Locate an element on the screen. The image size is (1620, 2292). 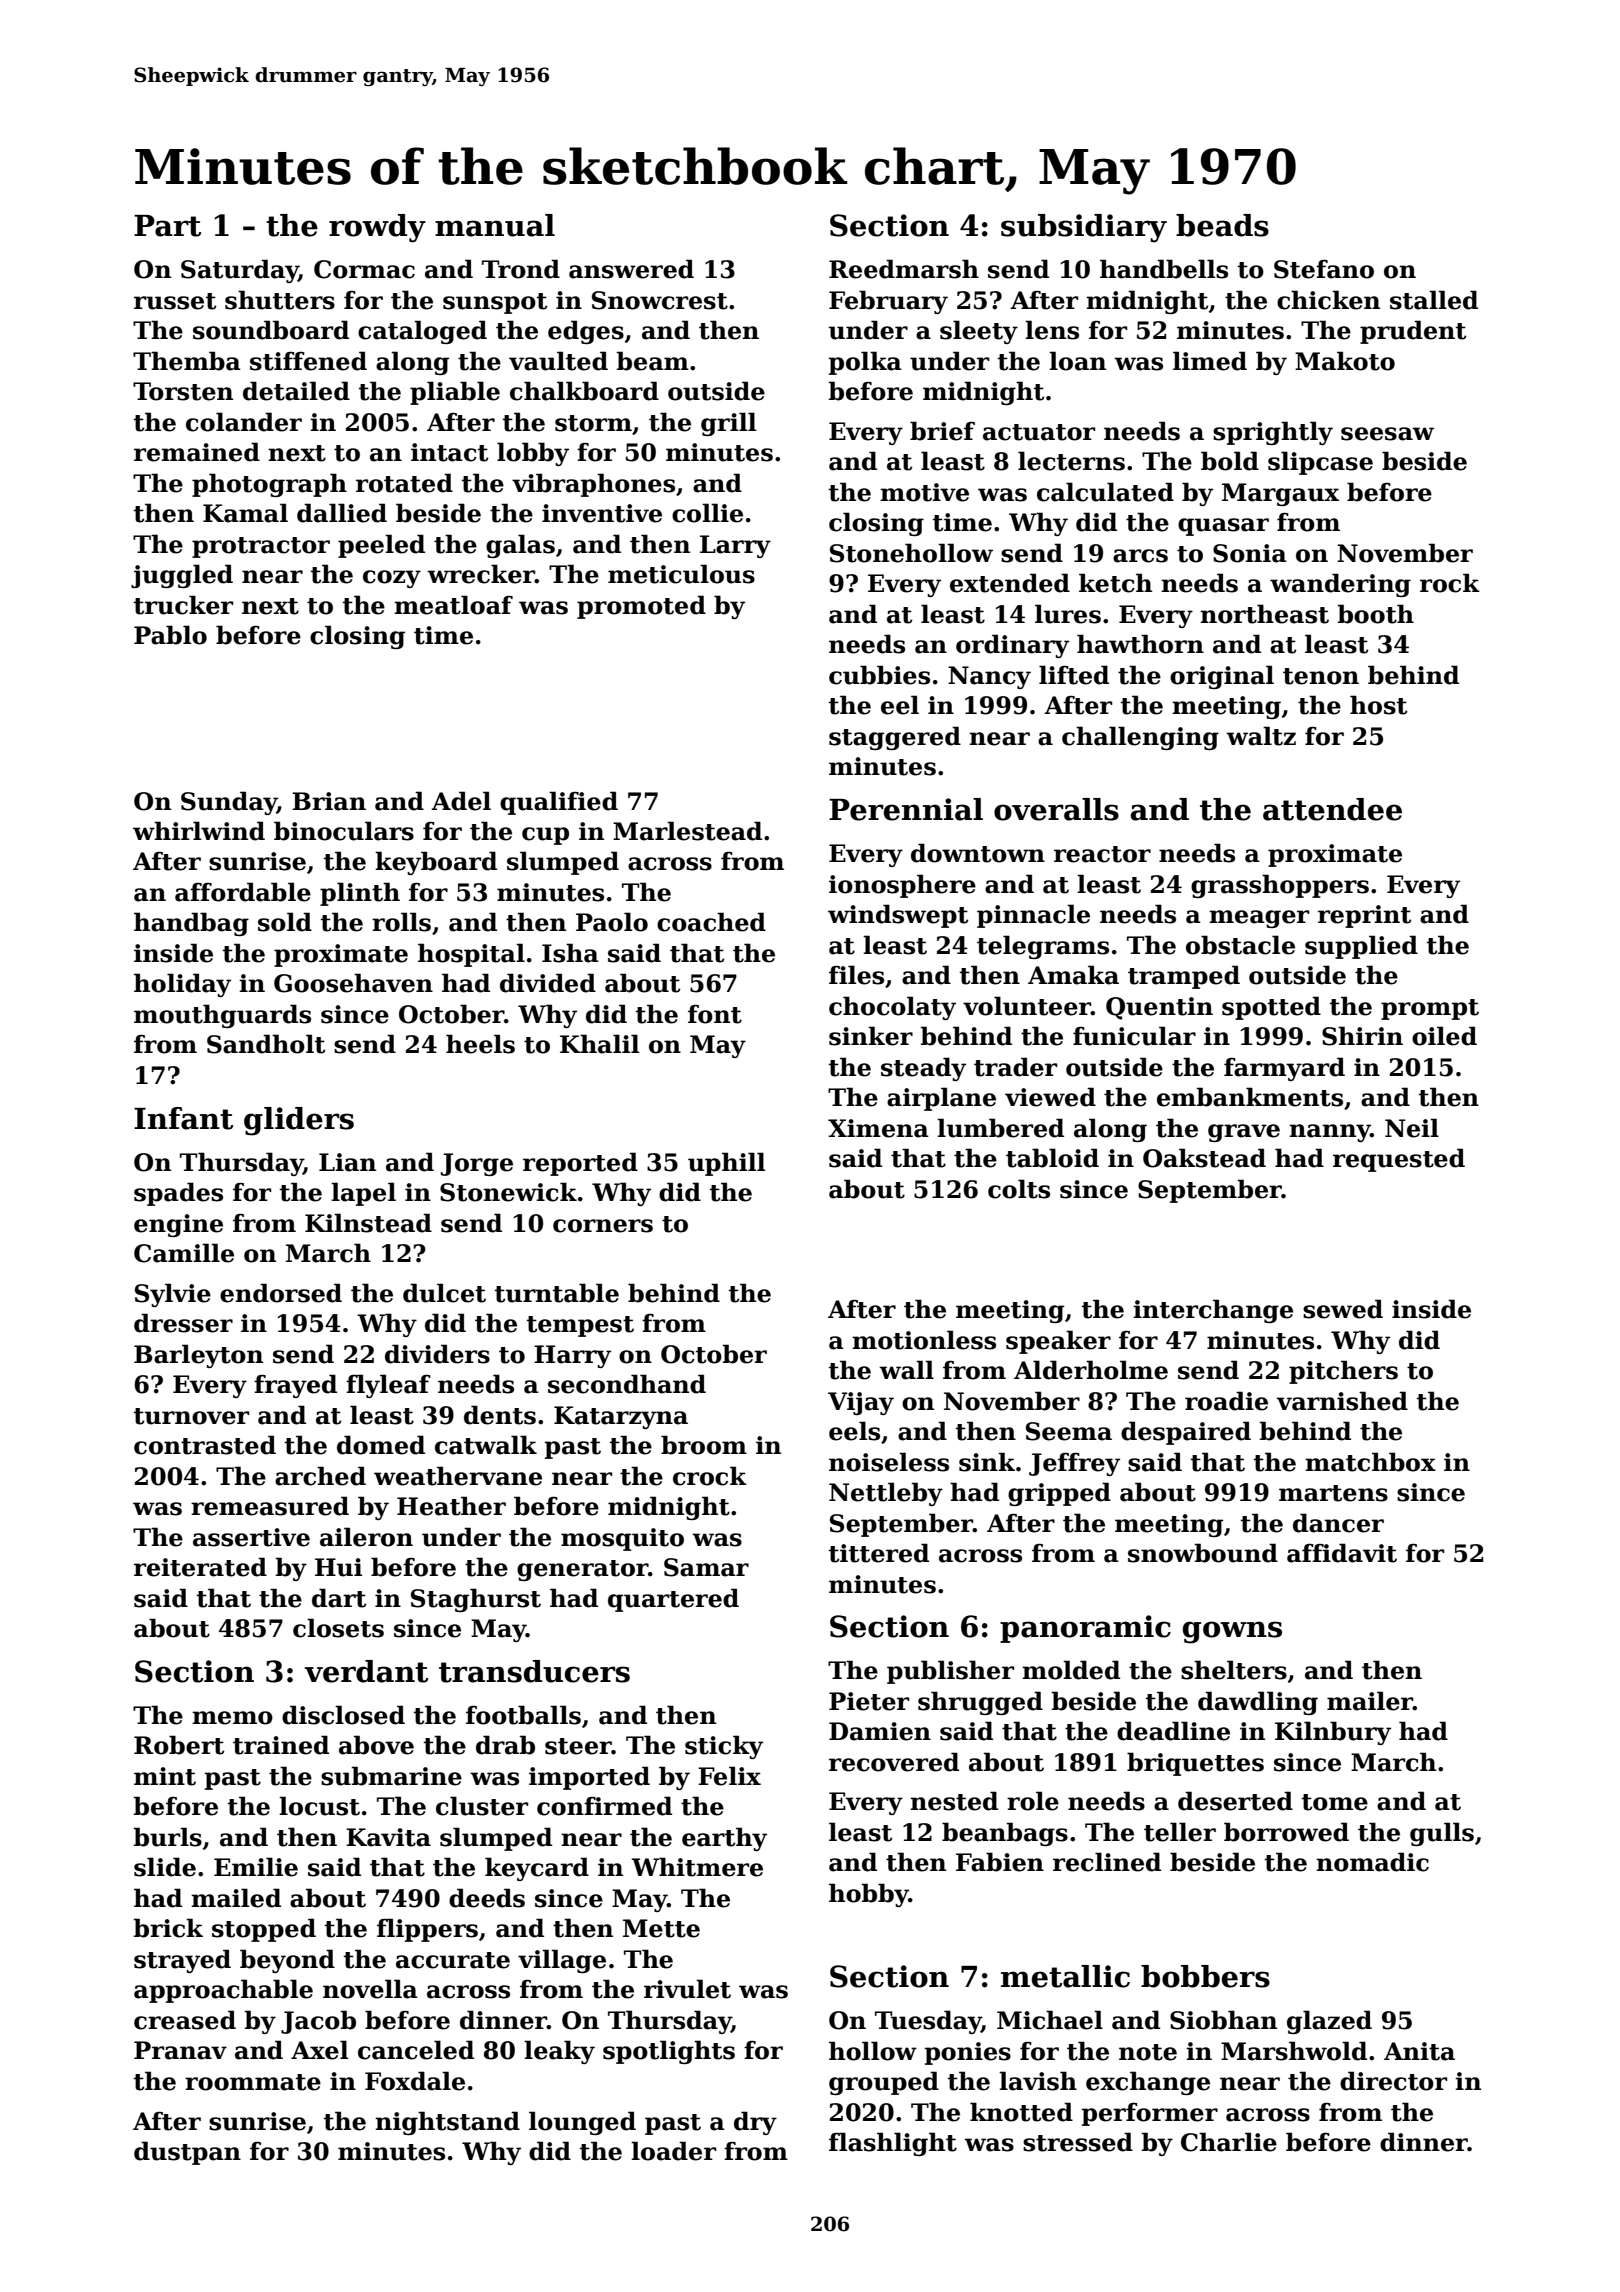
grouped is located at coordinates (884, 2083).
